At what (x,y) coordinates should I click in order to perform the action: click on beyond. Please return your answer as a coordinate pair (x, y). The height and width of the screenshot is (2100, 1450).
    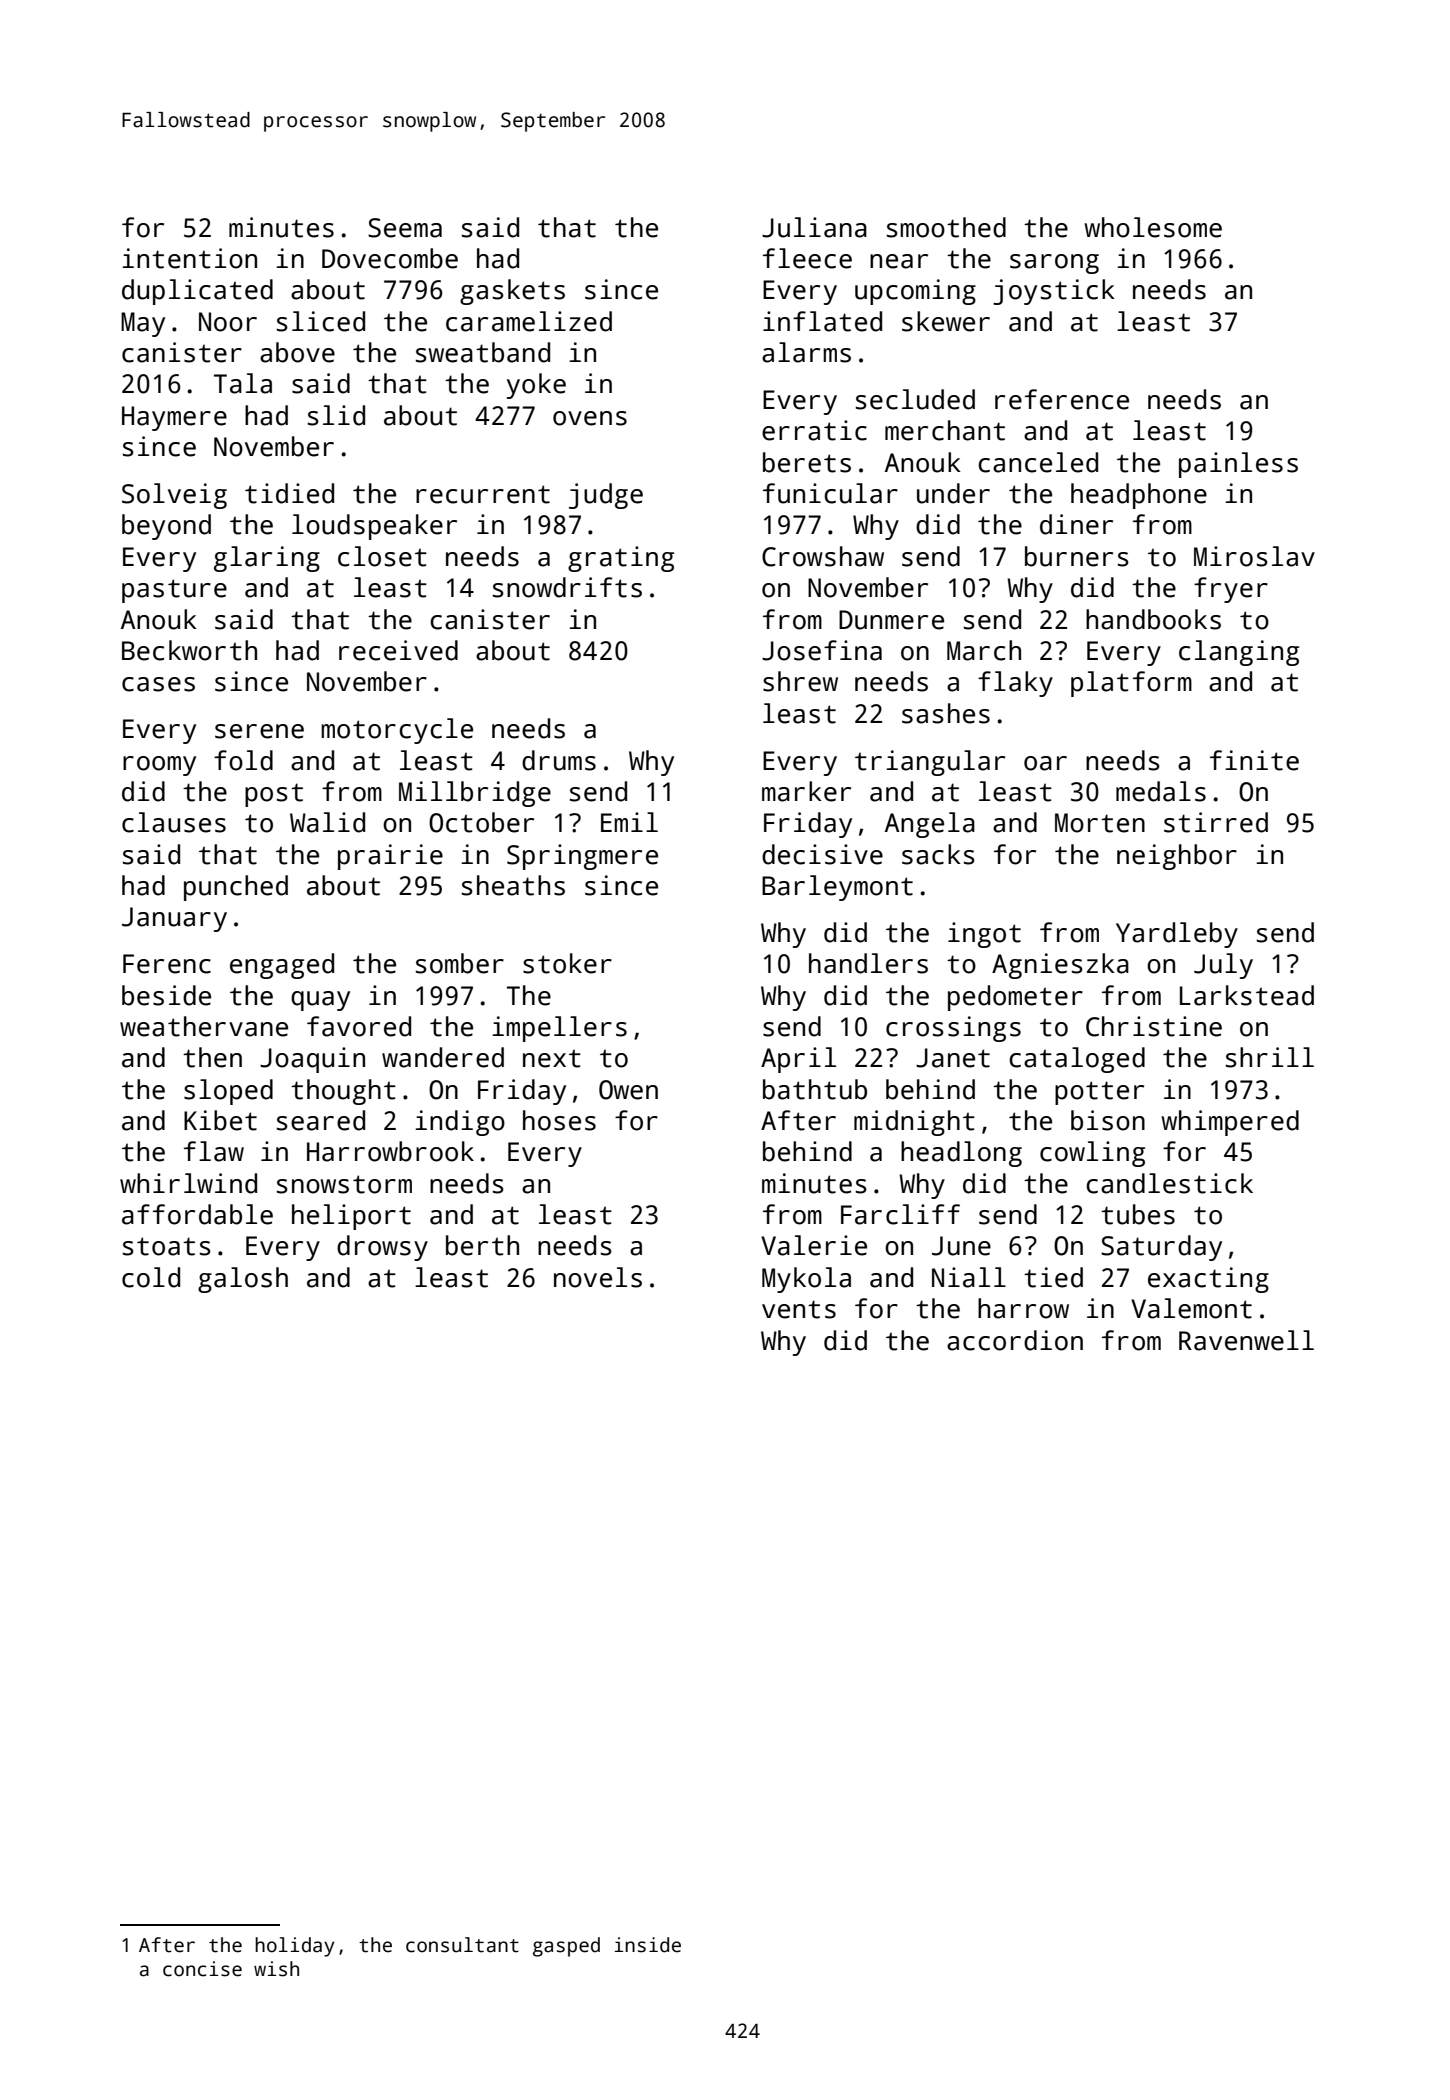
    Looking at the image, I should click on (166, 527).
